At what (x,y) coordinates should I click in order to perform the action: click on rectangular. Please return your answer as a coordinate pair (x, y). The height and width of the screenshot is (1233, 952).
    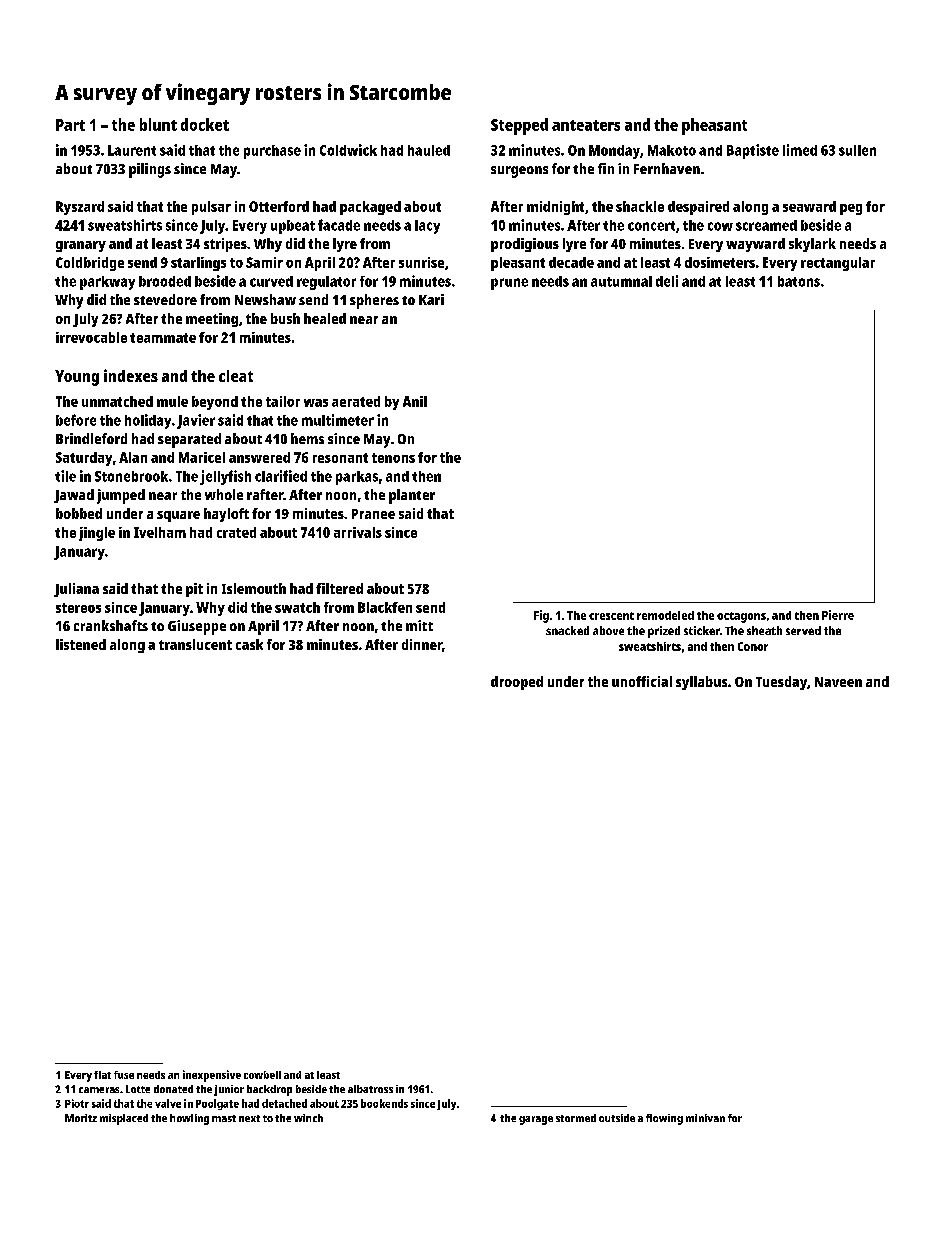
    Looking at the image, I should click on (838, 264).
